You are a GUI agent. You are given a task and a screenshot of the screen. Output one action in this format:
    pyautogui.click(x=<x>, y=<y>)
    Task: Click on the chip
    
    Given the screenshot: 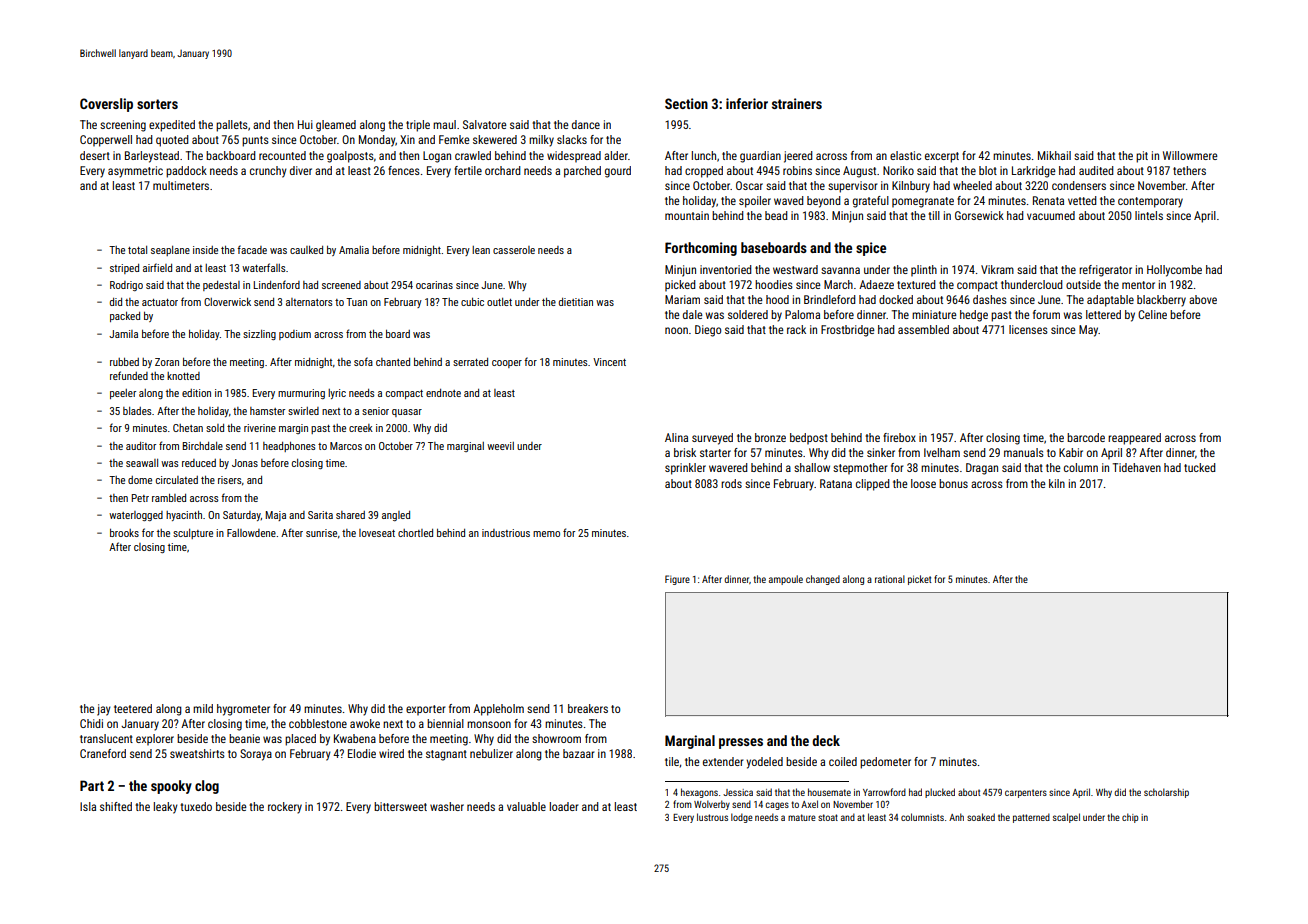 What is the action you would take?
    pyautogui.click(x=1130, y=818)
